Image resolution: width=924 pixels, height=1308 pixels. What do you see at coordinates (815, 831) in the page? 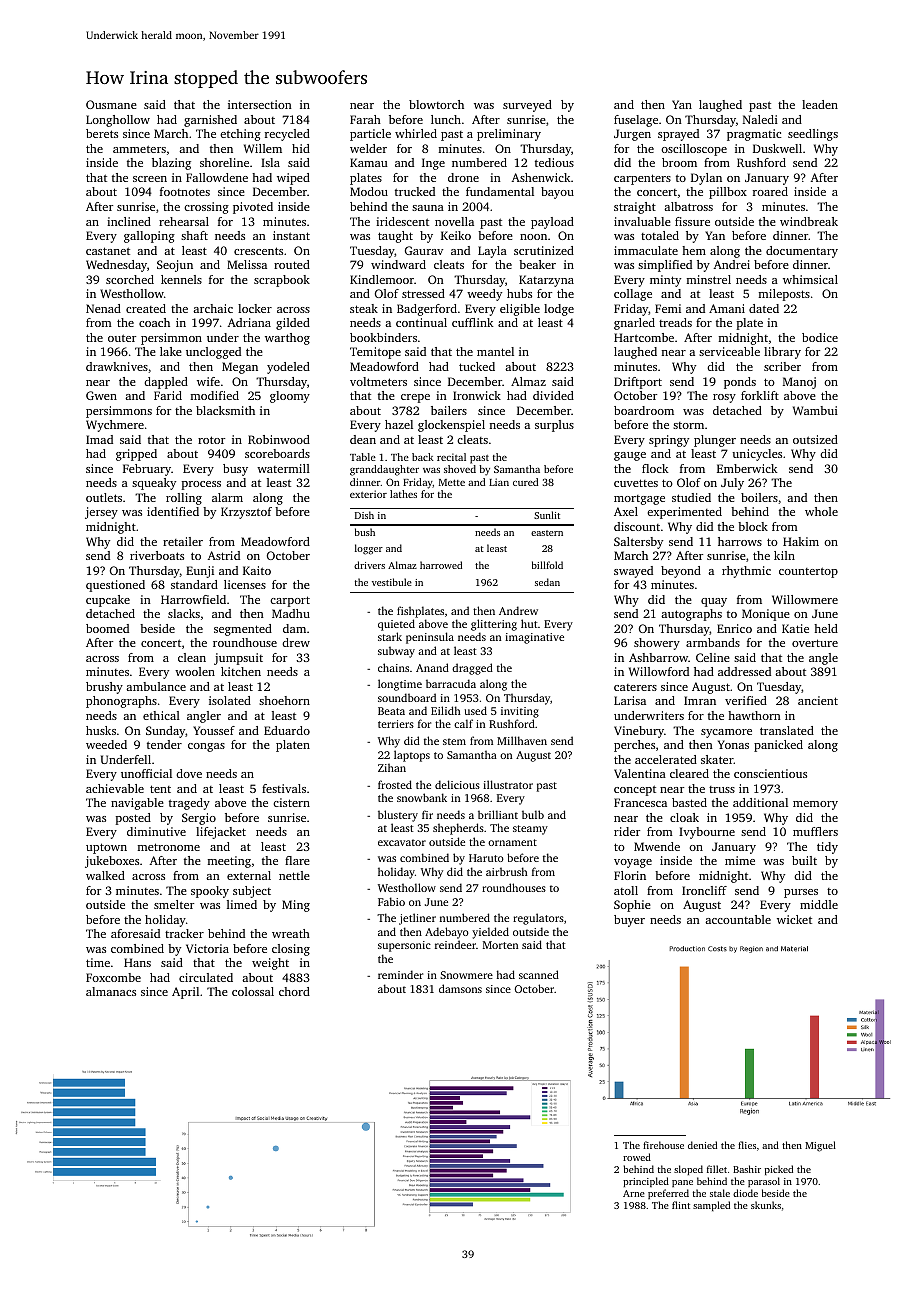
I see `mufflers` at bounding box center [815, 831].
